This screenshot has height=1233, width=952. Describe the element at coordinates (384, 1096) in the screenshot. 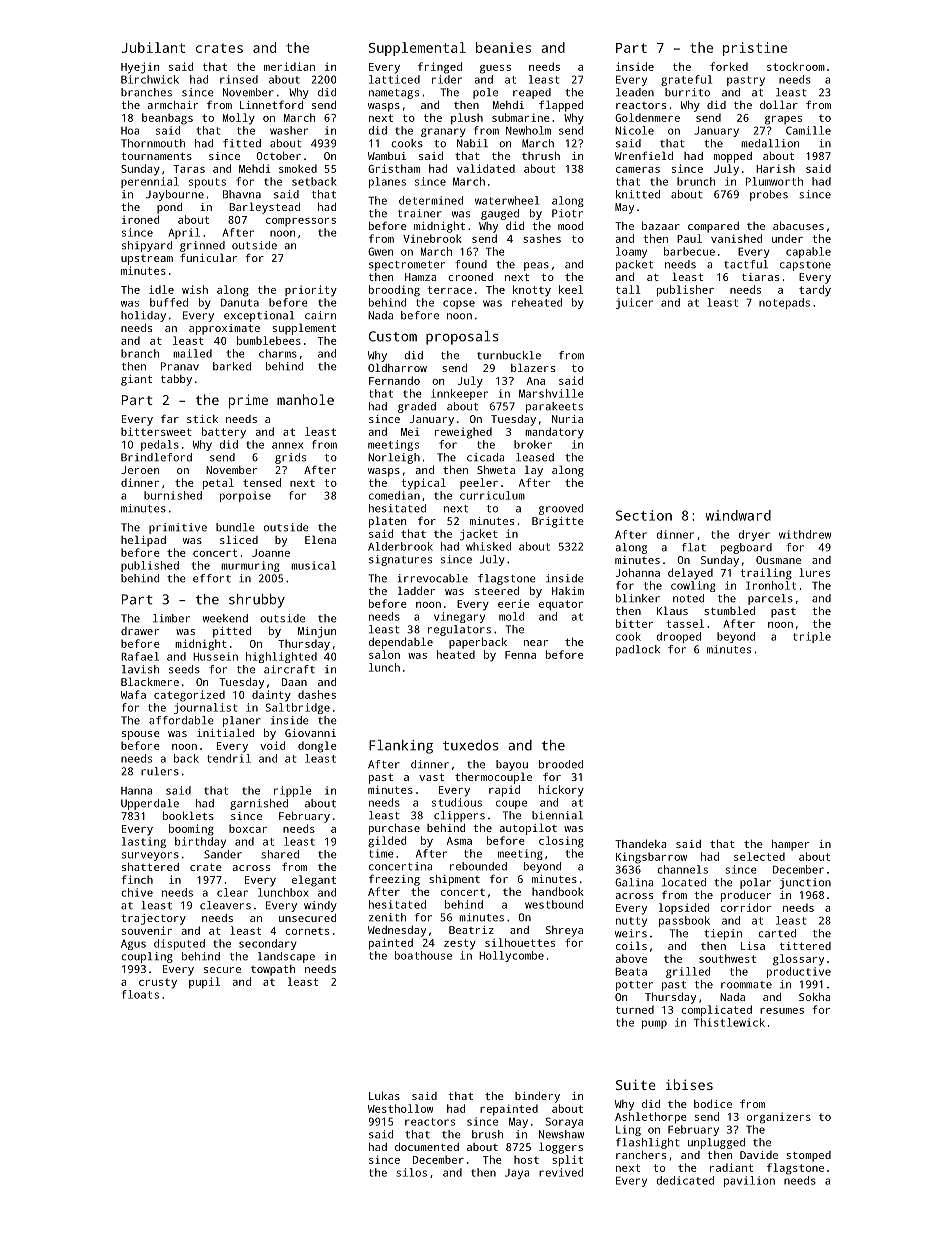

I see `Lukas` at that location.
